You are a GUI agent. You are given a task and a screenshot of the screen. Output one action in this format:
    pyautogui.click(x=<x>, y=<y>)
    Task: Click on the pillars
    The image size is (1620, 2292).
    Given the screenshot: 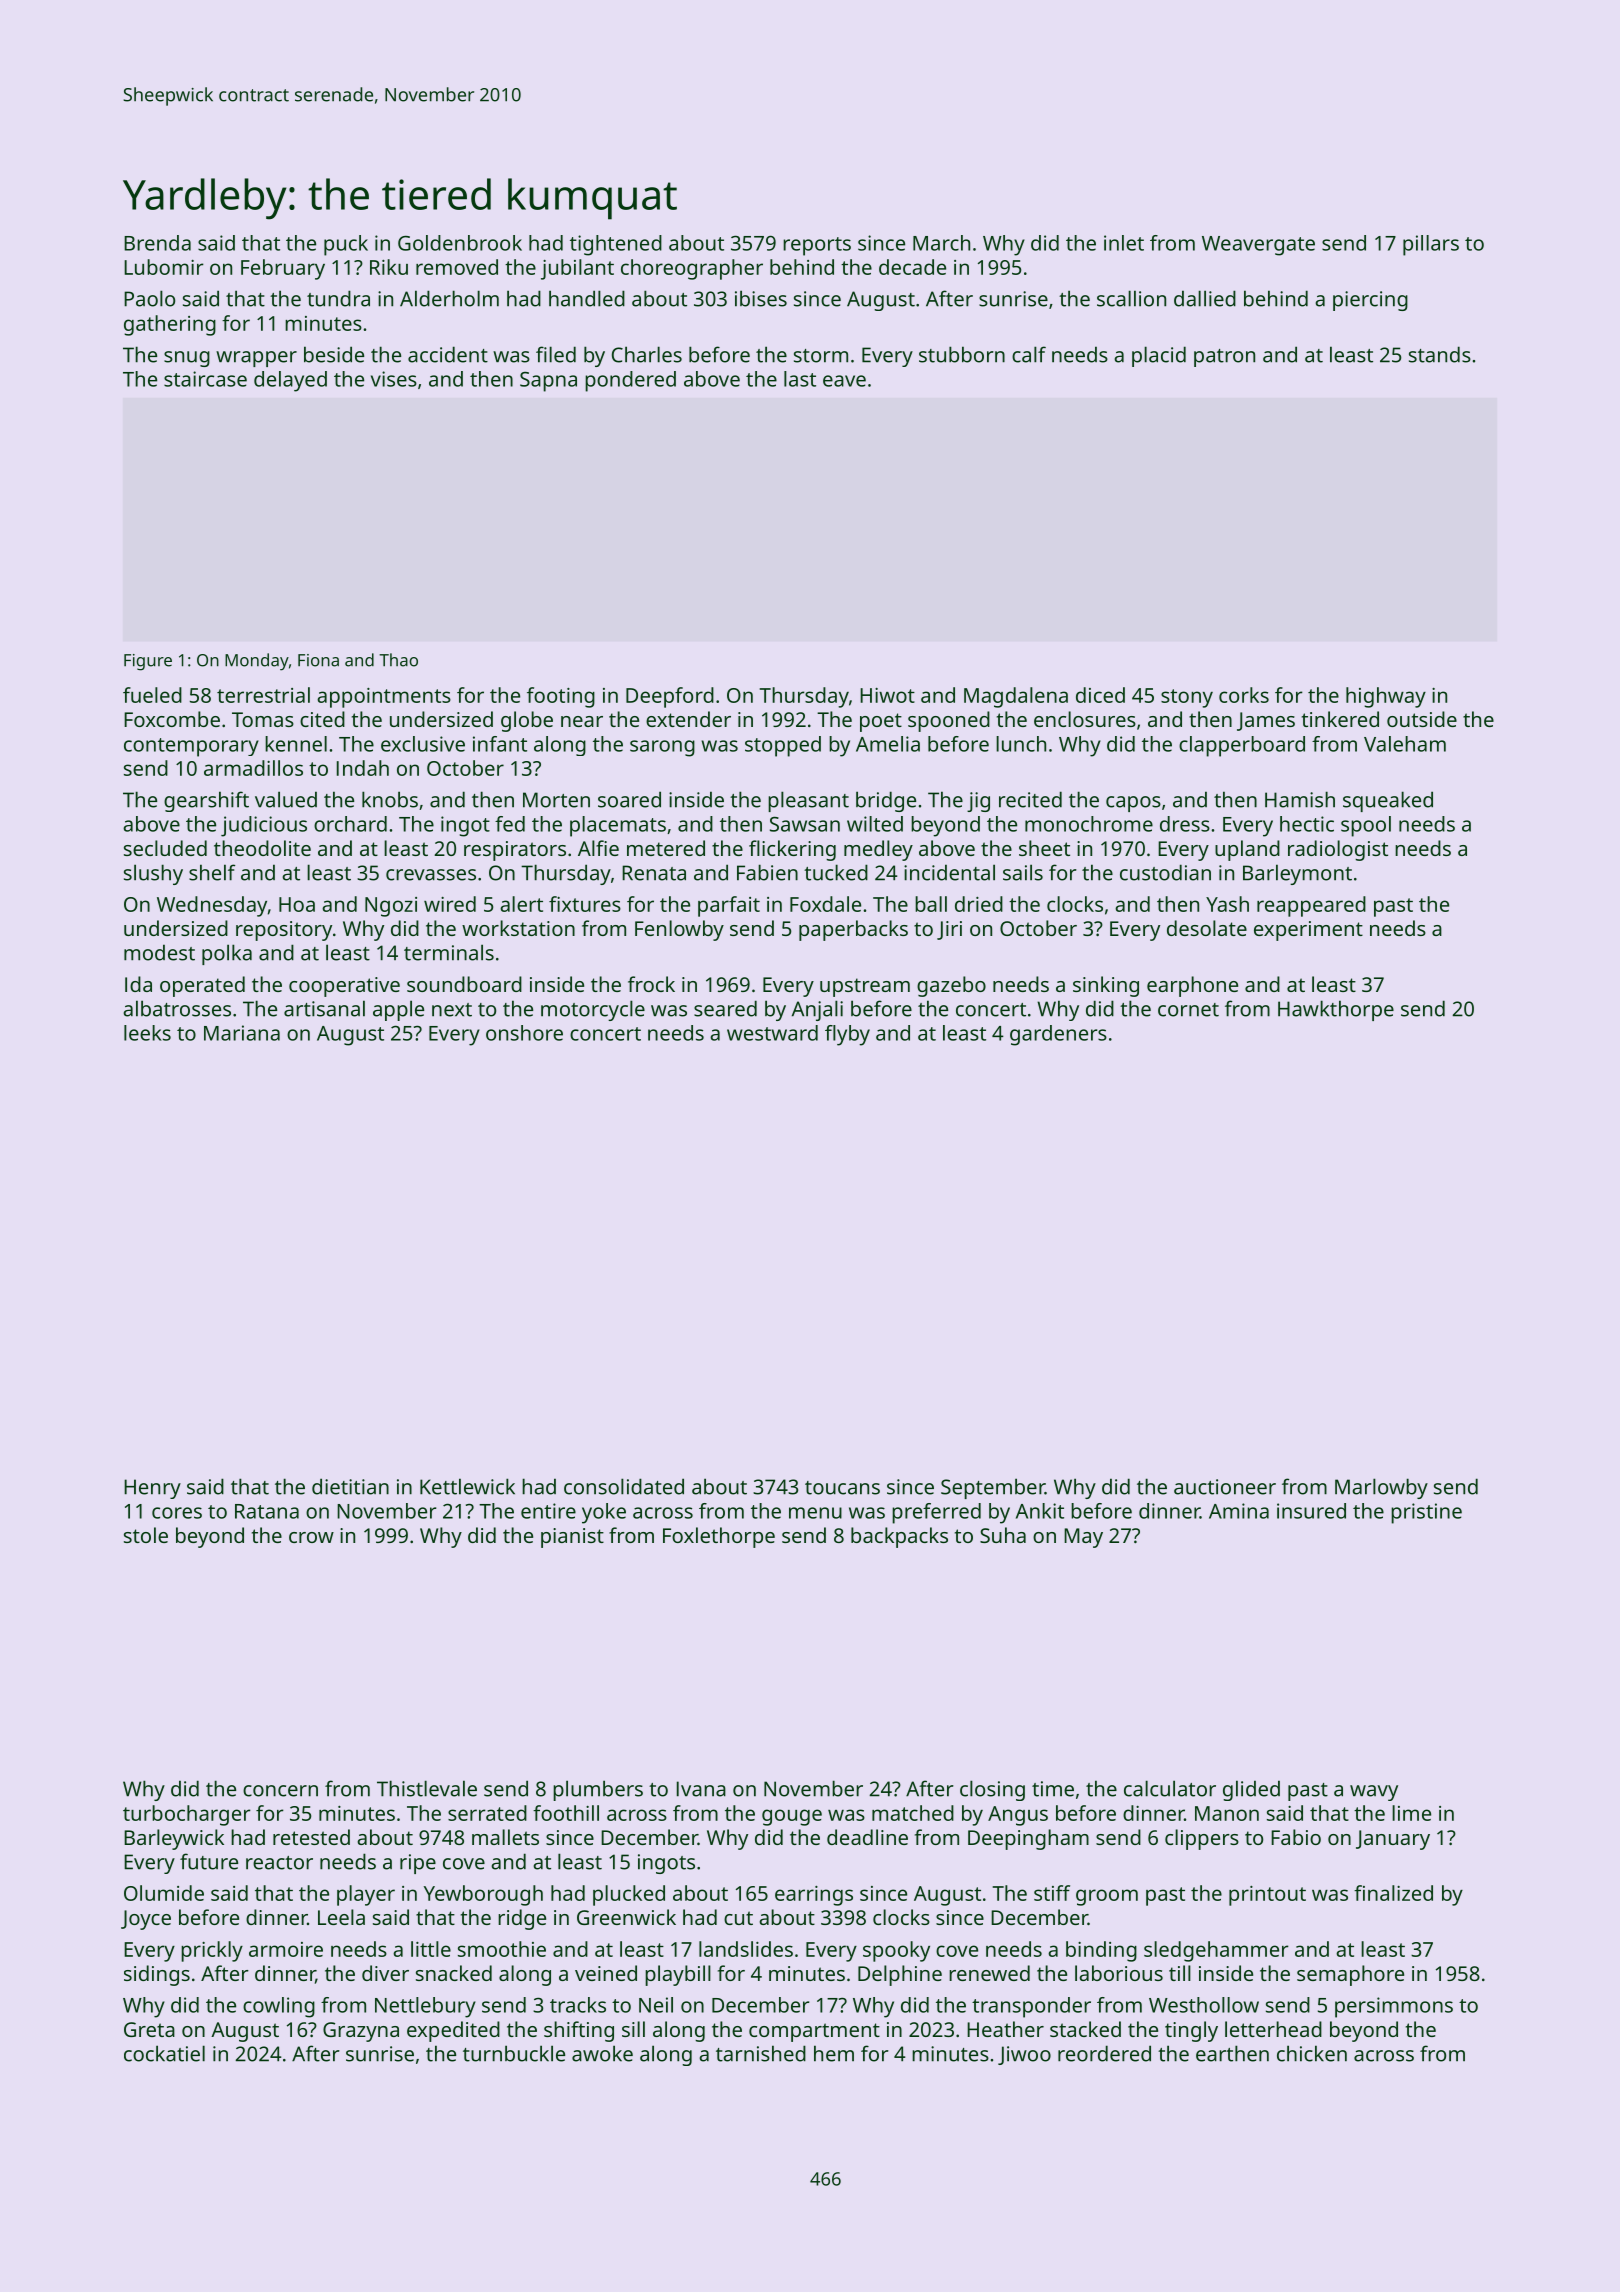 What is the action you would take?
    pyautogui.click(x=1431, y=245)
